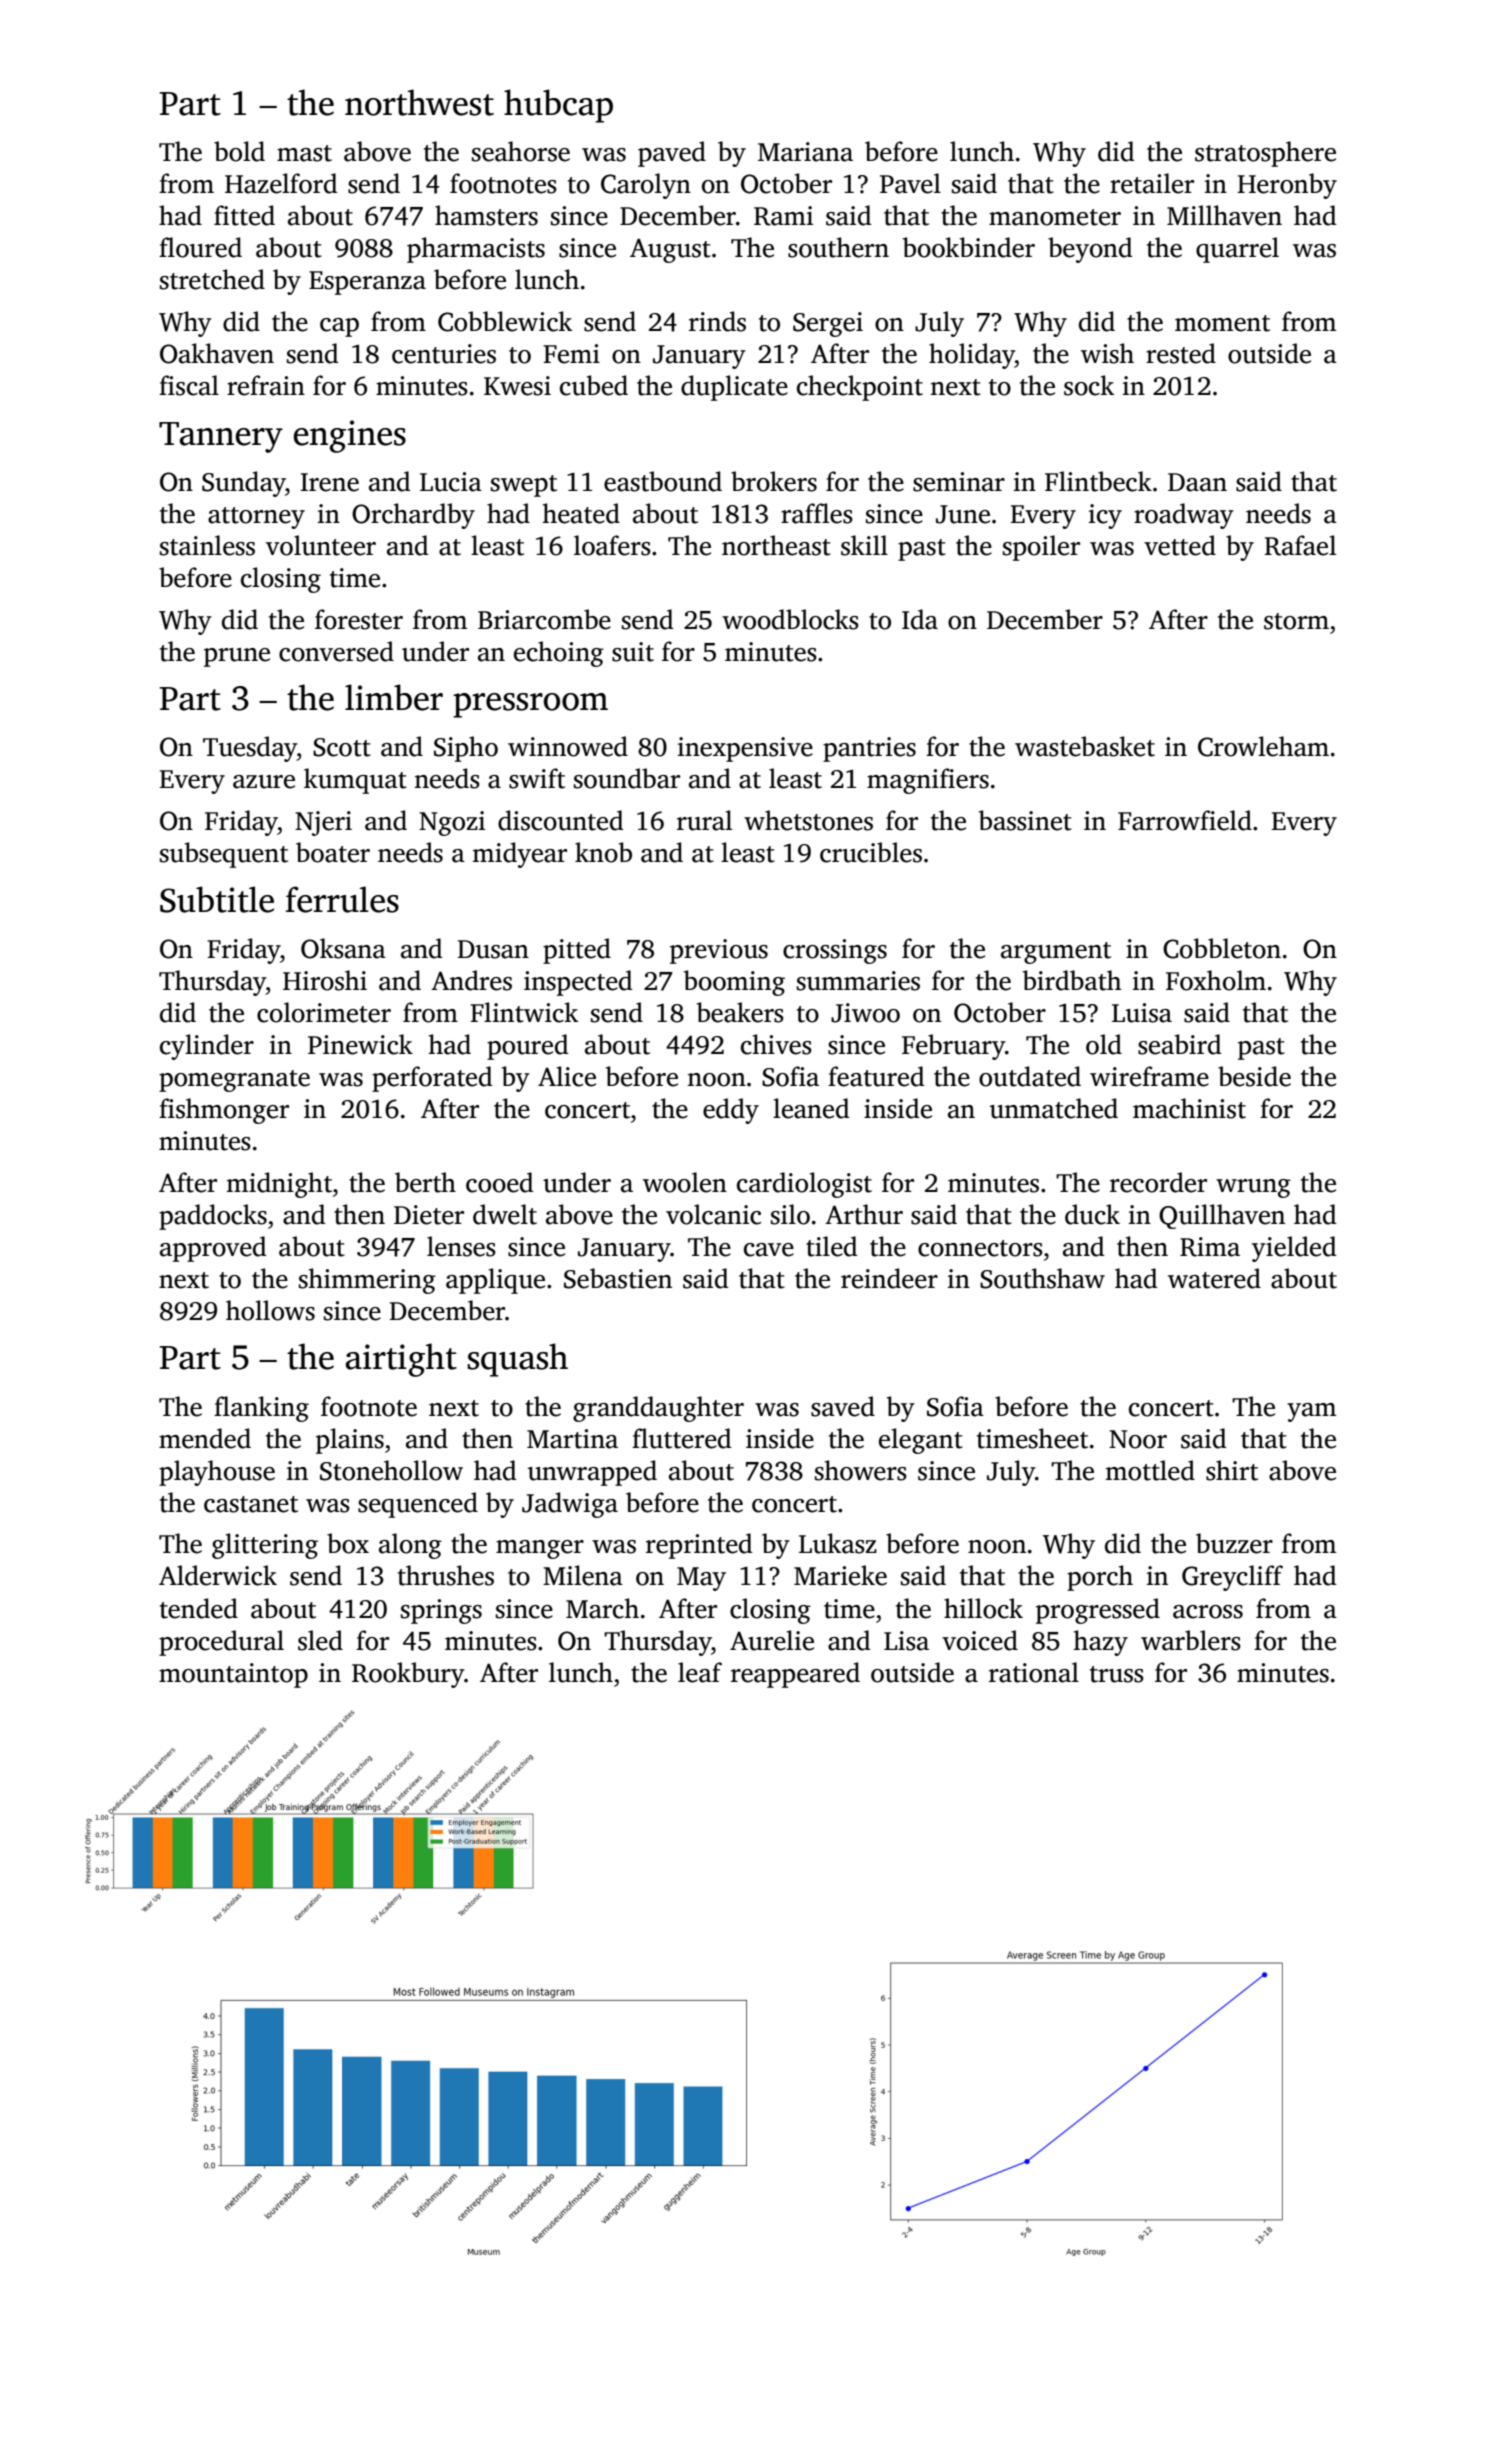 Image resolution: width=1496 pixels, height=2464 pixels. Describe the element at coordinates (594, 385) in the screenshot. I see `cubed` at that location.
